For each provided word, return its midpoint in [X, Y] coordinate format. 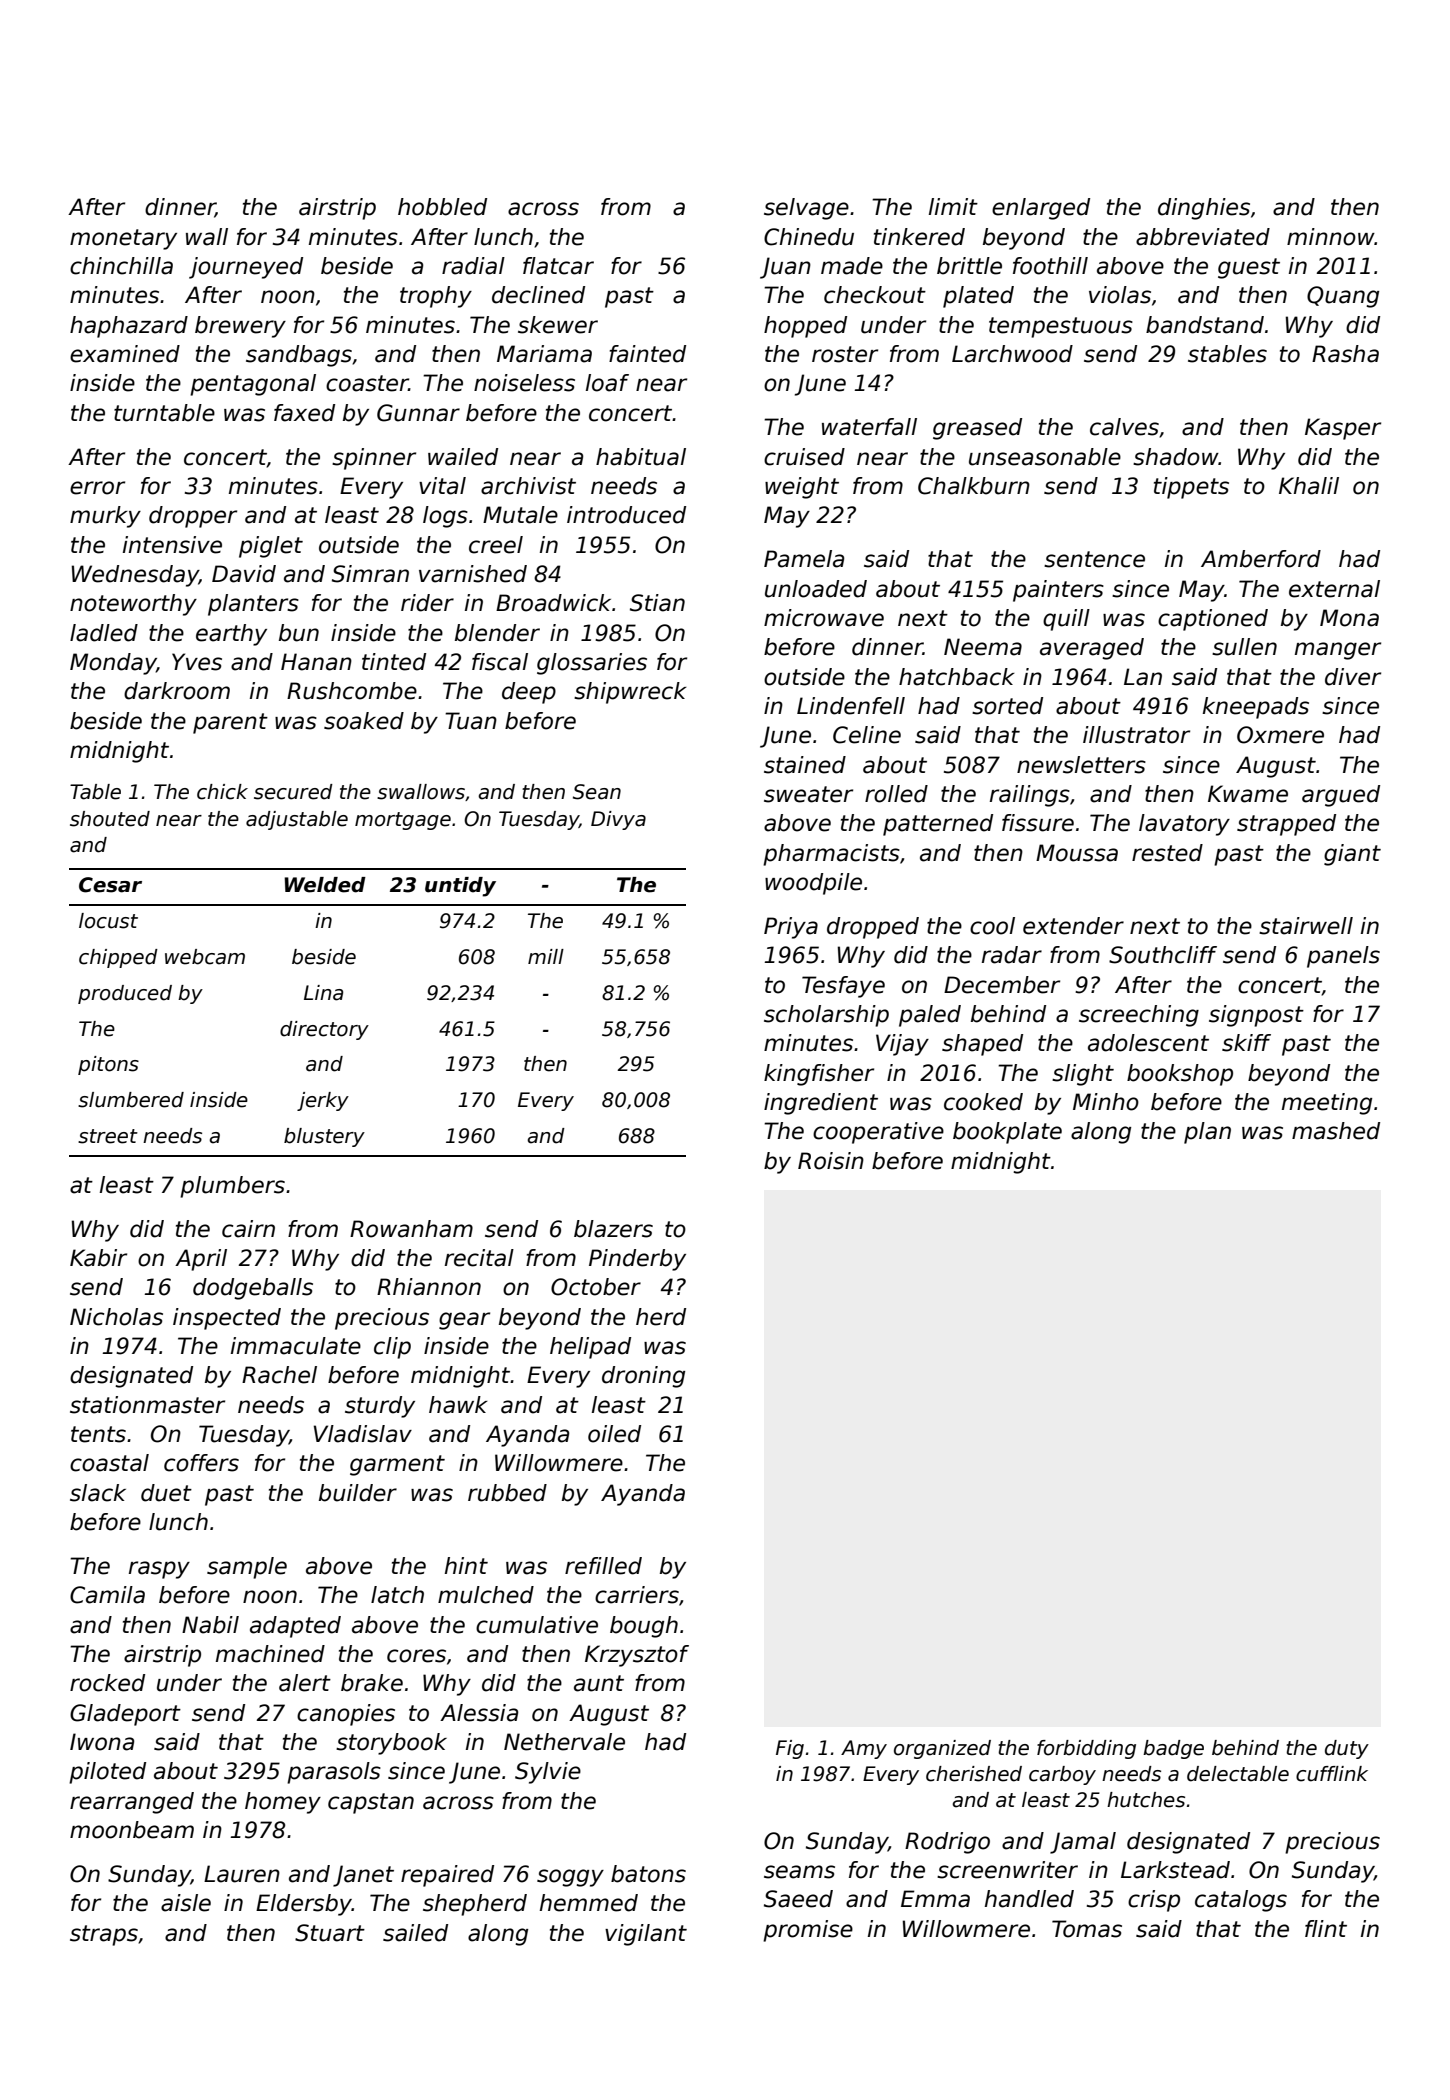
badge [1173, 1749]
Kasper [1343, 429]
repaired [447, 1876]
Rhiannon [429, 1287]
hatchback [957, 677]
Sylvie [548, 1773]
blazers [613, 1229]
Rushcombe [352, 691]
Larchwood [1012, 354]
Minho [1106, 1102]
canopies [346, 1715]
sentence [1094, 559]
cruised [804, 457]
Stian [657, 603]
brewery [240, 327]
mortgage [403, 821]
